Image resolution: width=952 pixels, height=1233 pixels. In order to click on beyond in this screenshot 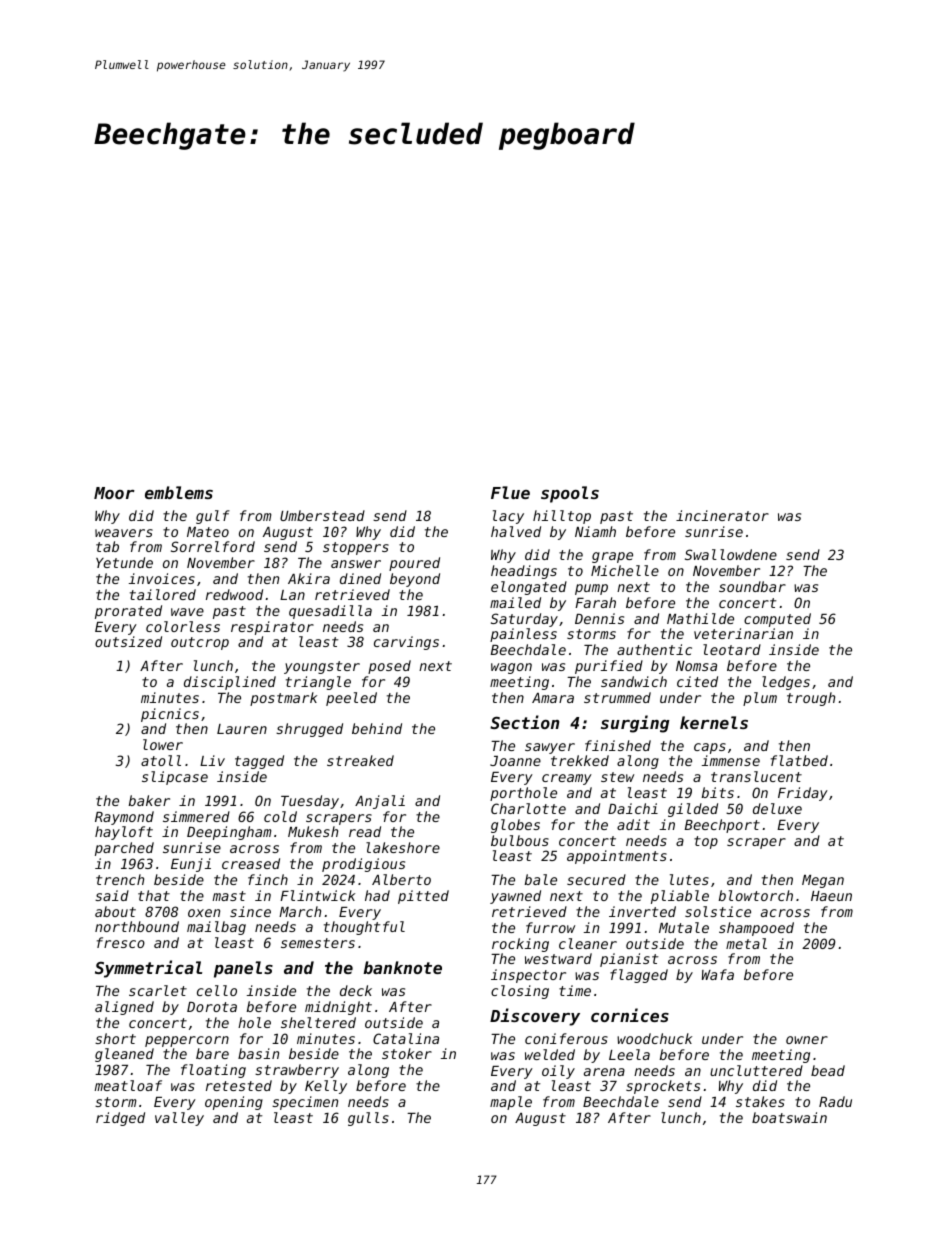, I will do `click(415, 580)`.
